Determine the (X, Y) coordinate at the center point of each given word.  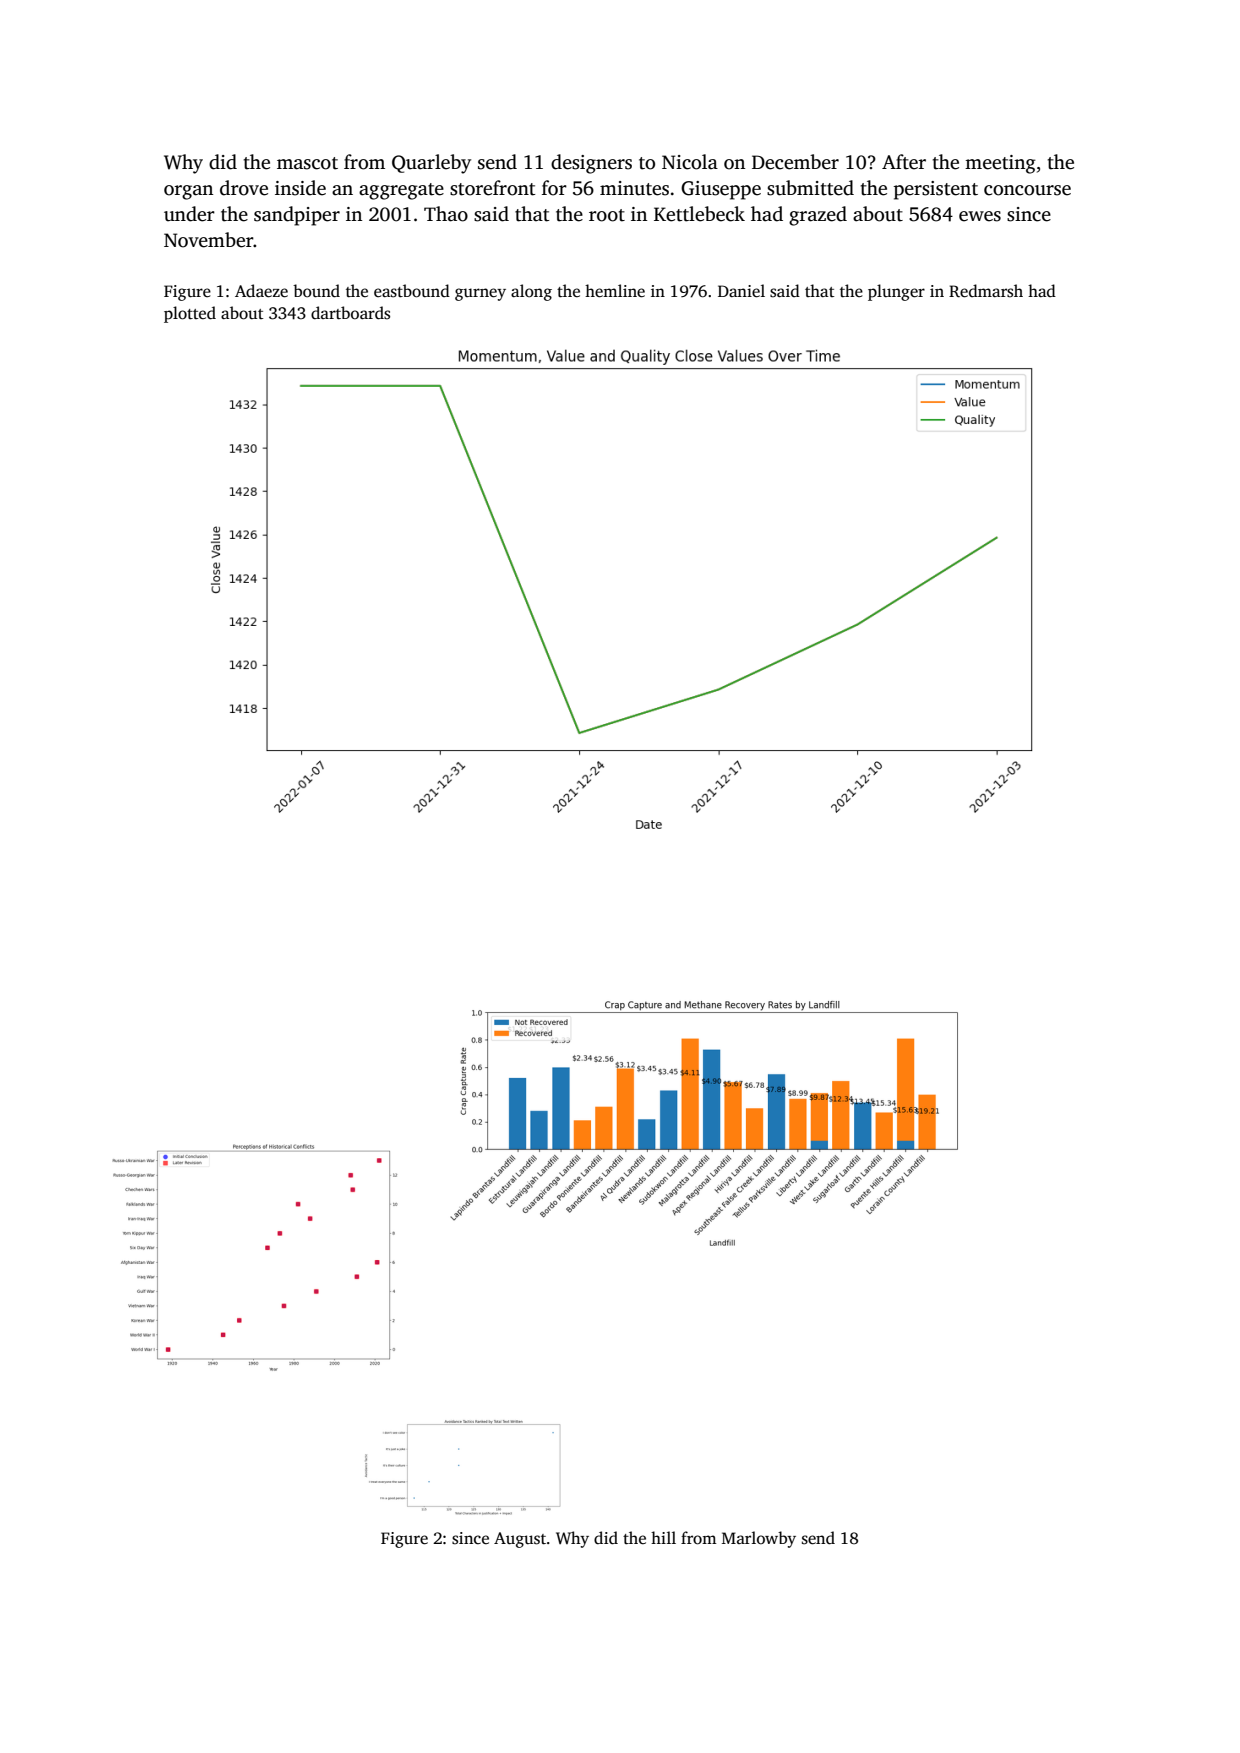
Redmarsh (986, 291)
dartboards (350, 313)
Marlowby (759, 1539)
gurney (480, 294)
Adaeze (261, 291)
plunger (896, 292)
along (531, 292)
